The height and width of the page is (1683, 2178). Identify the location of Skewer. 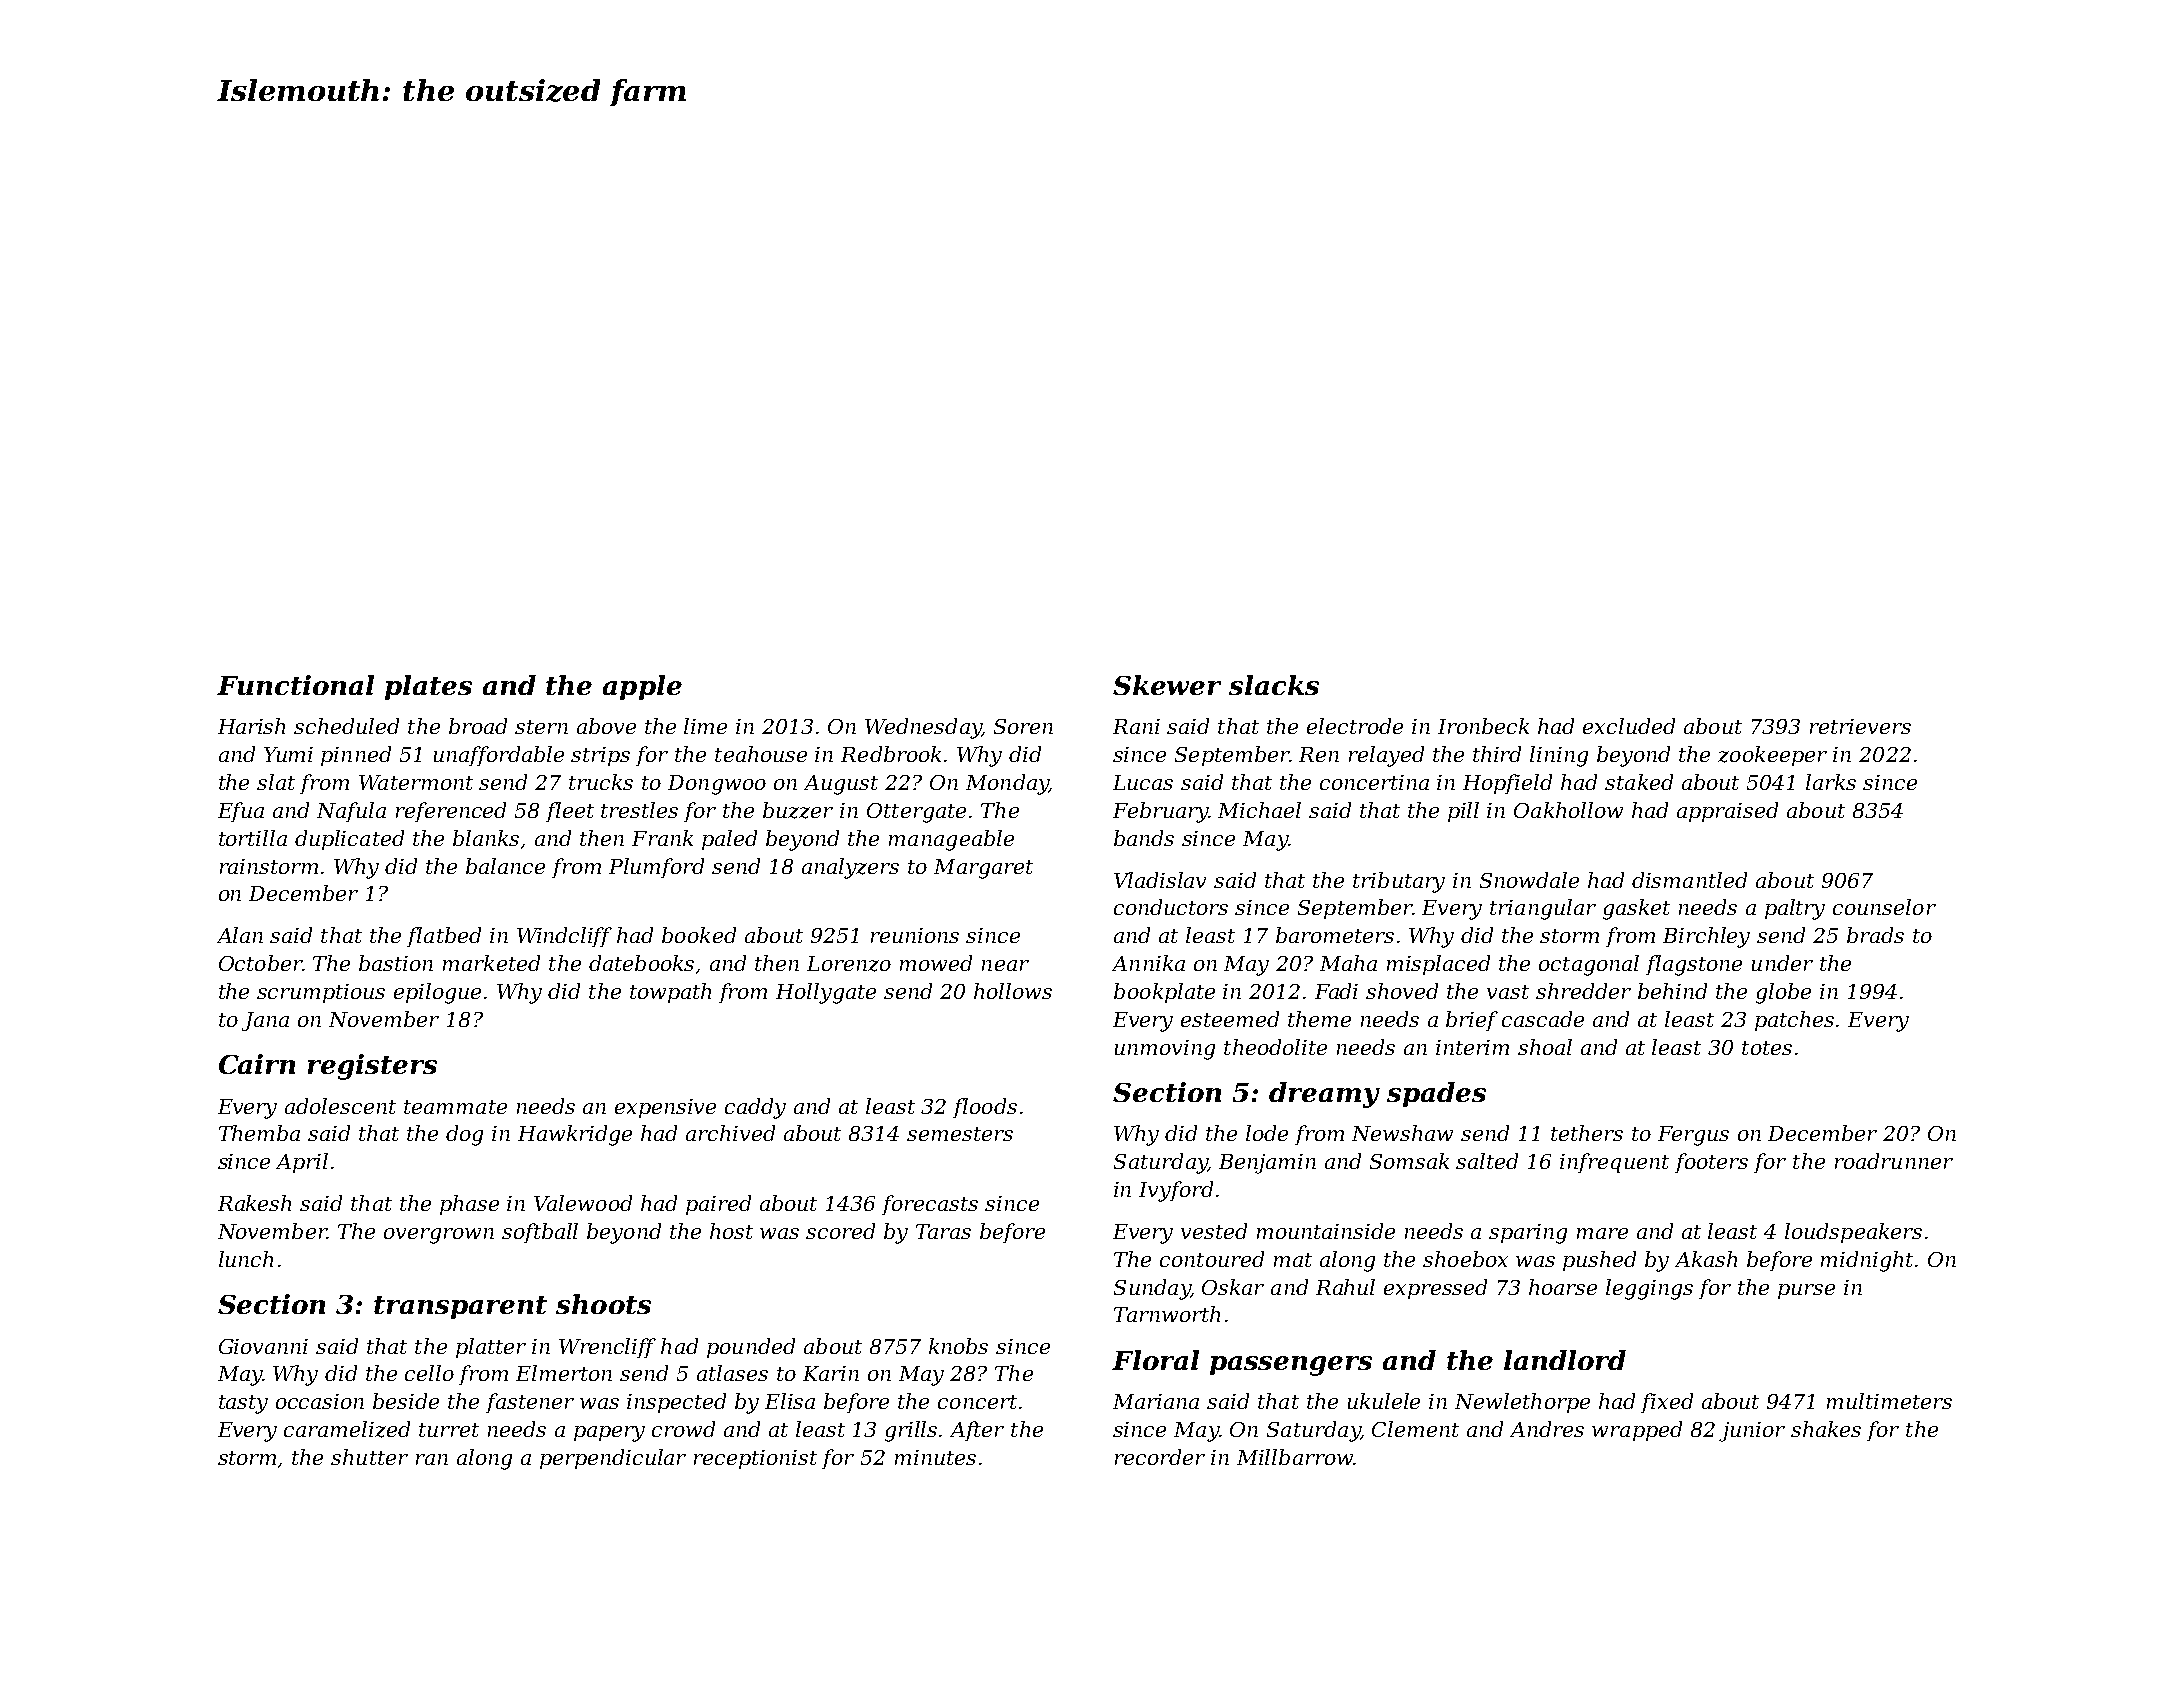
(1167, 685).
